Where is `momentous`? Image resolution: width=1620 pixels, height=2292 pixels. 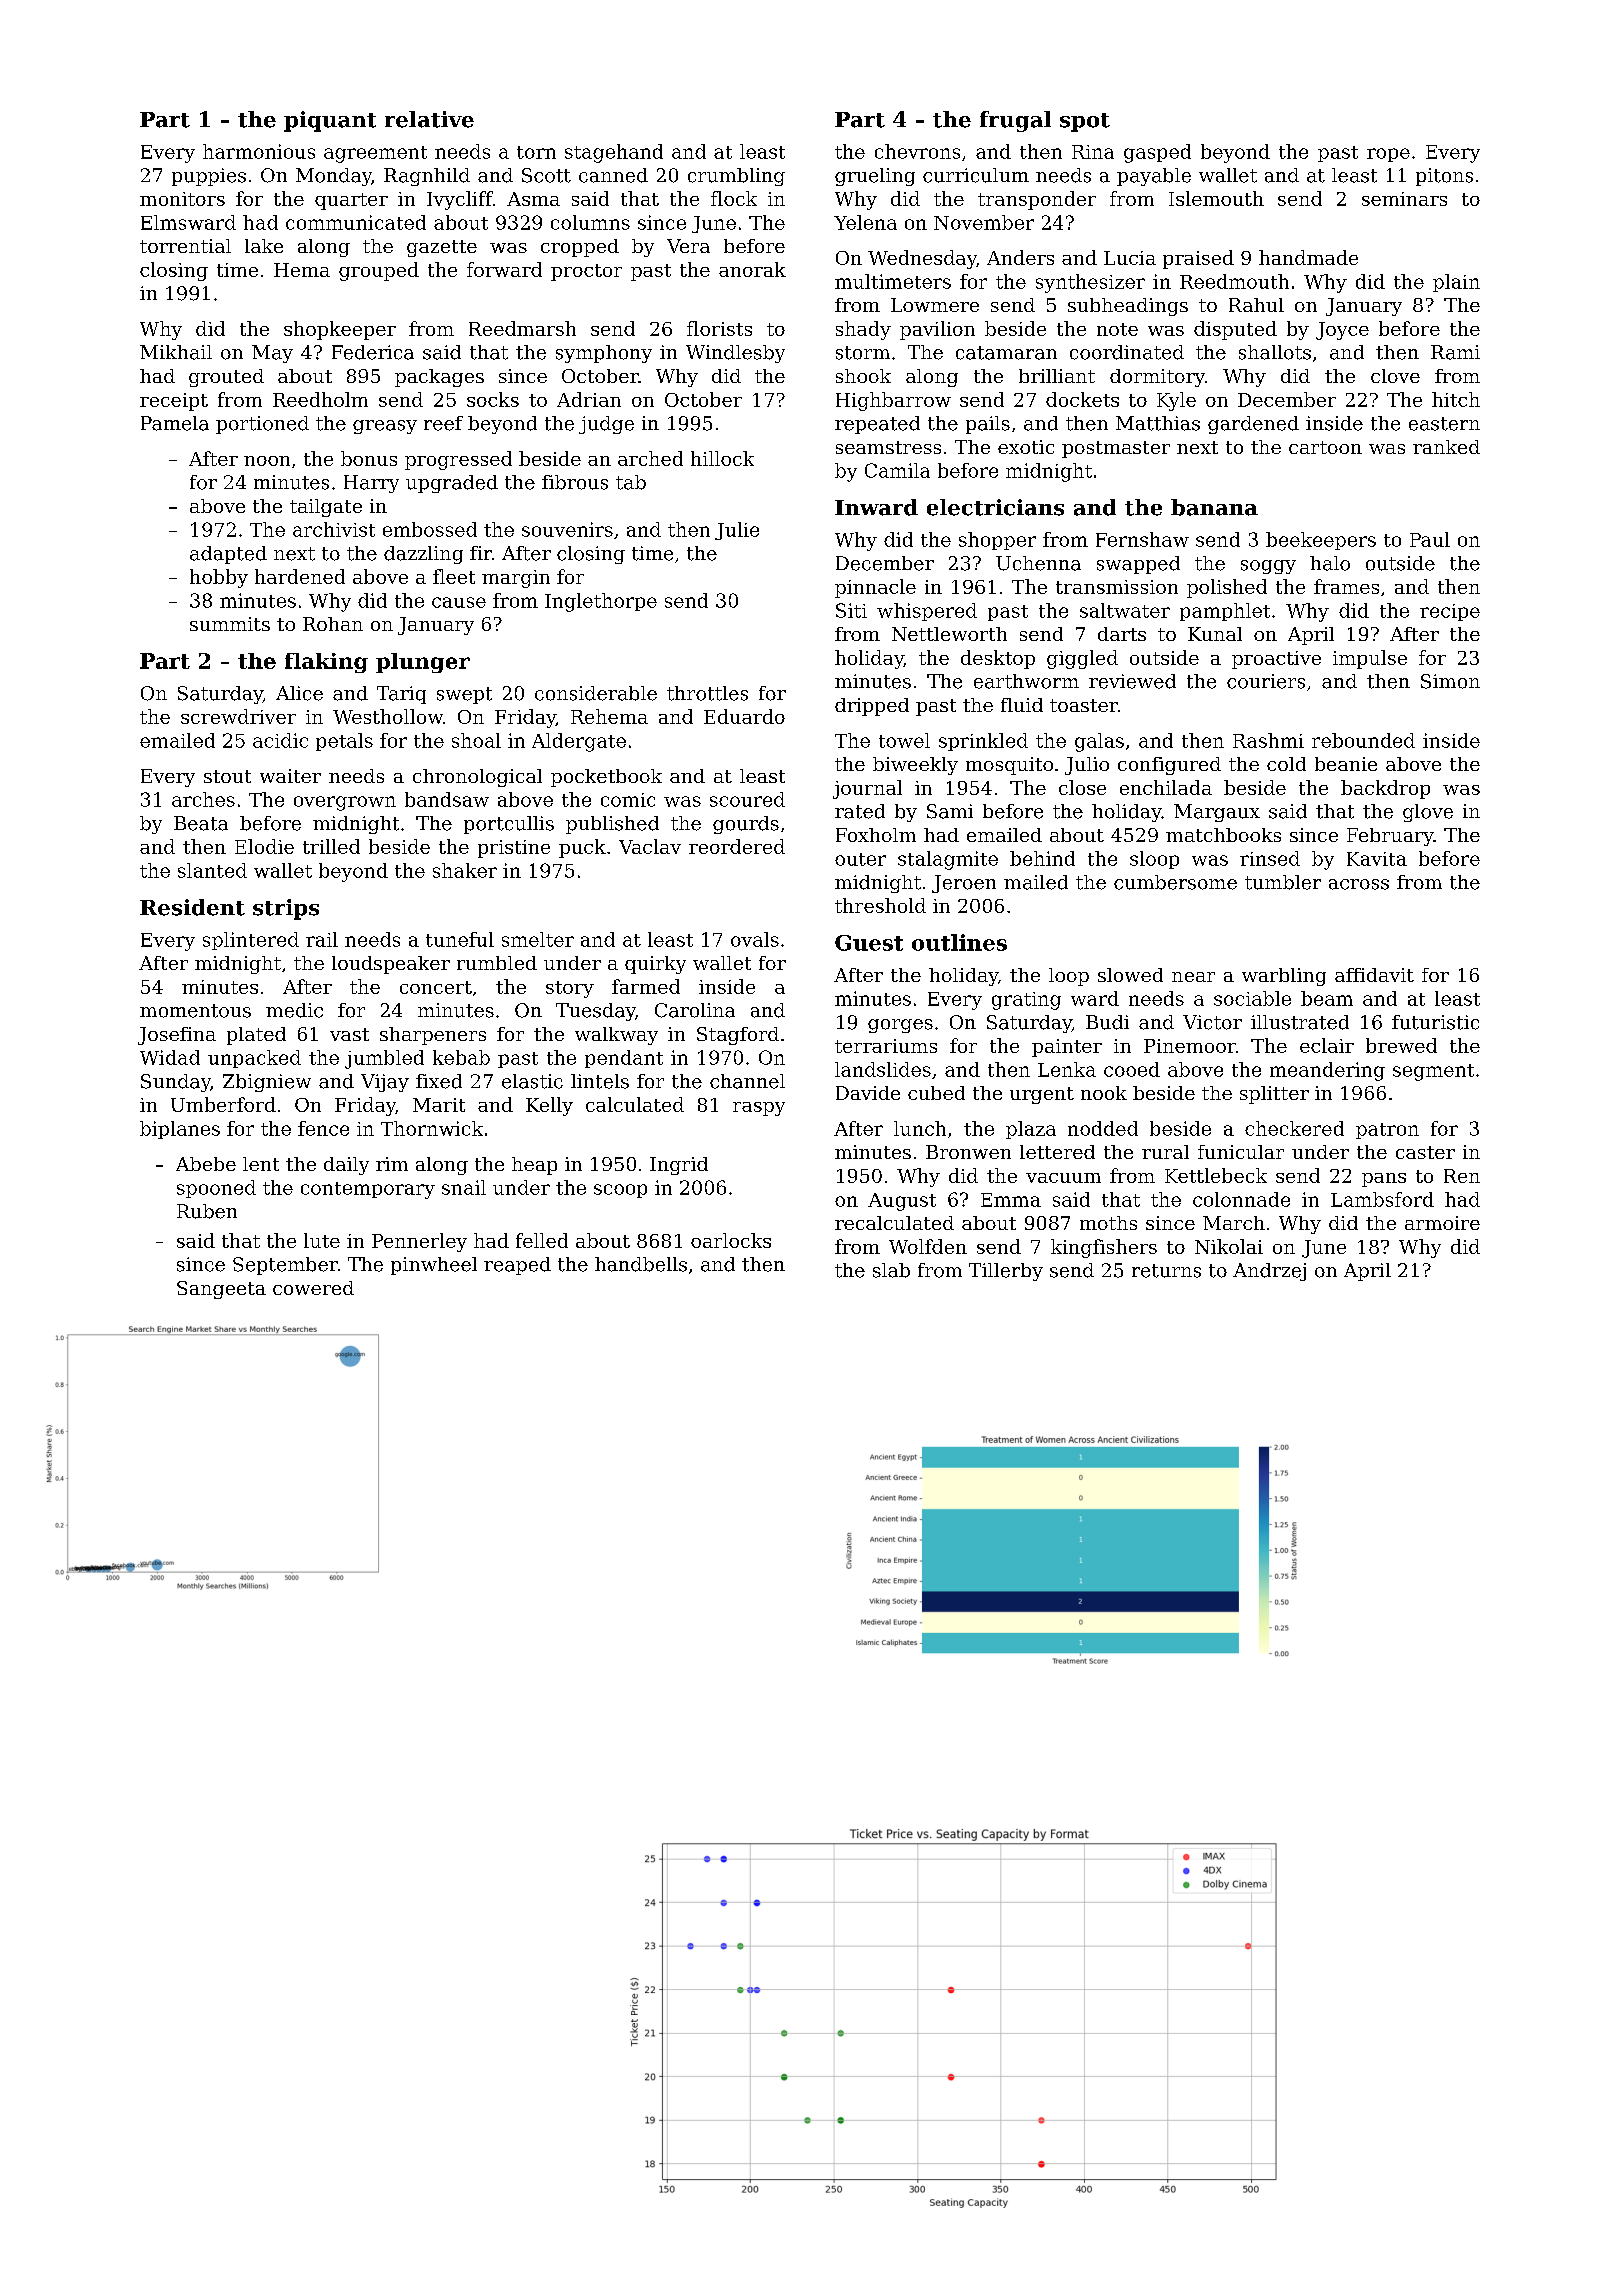
momentous is located at coordinates (195, 1011).
